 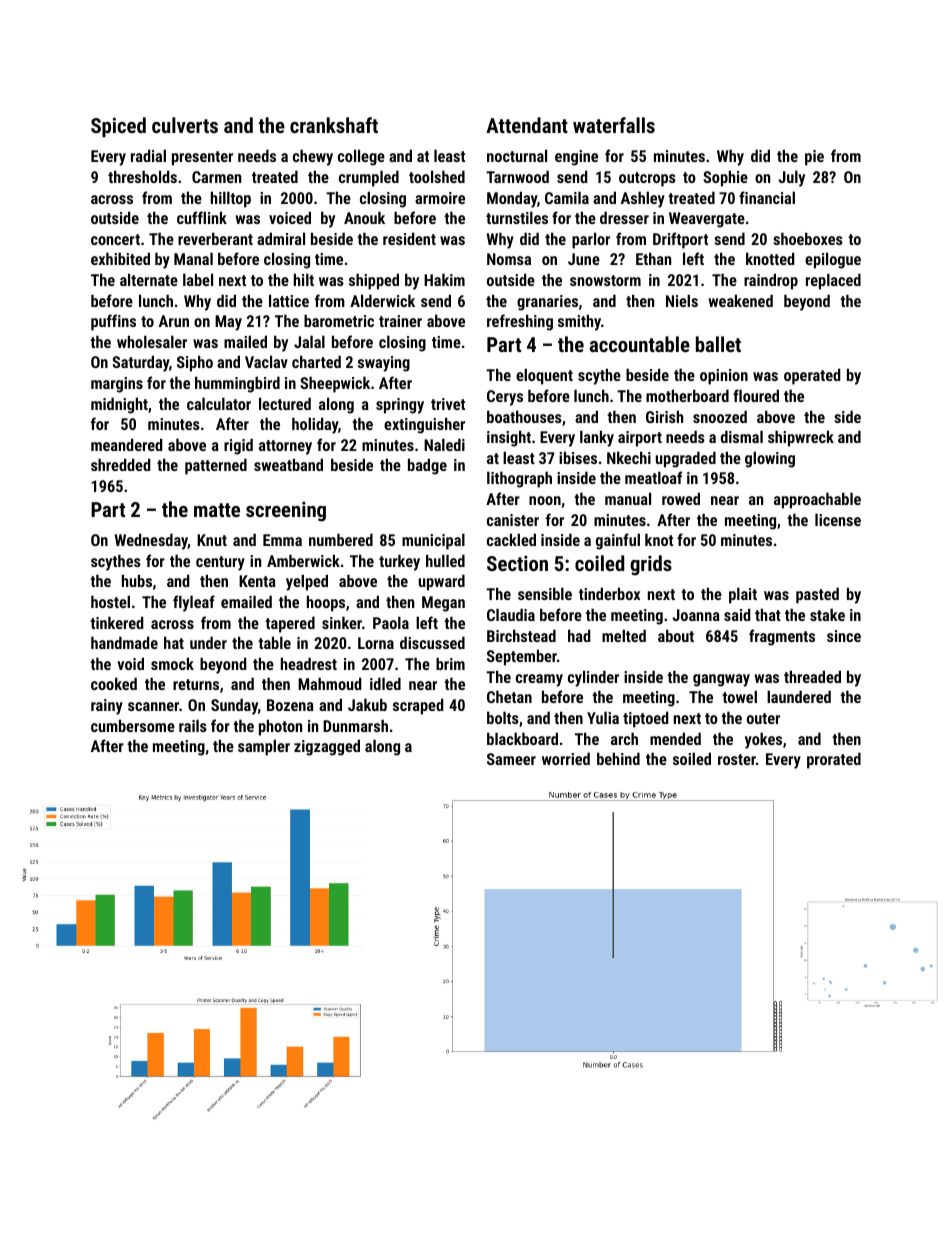 What do you see at coordinates (334, 125) in the image?
I see `crankshaft` at bounding box center [334, 125].
